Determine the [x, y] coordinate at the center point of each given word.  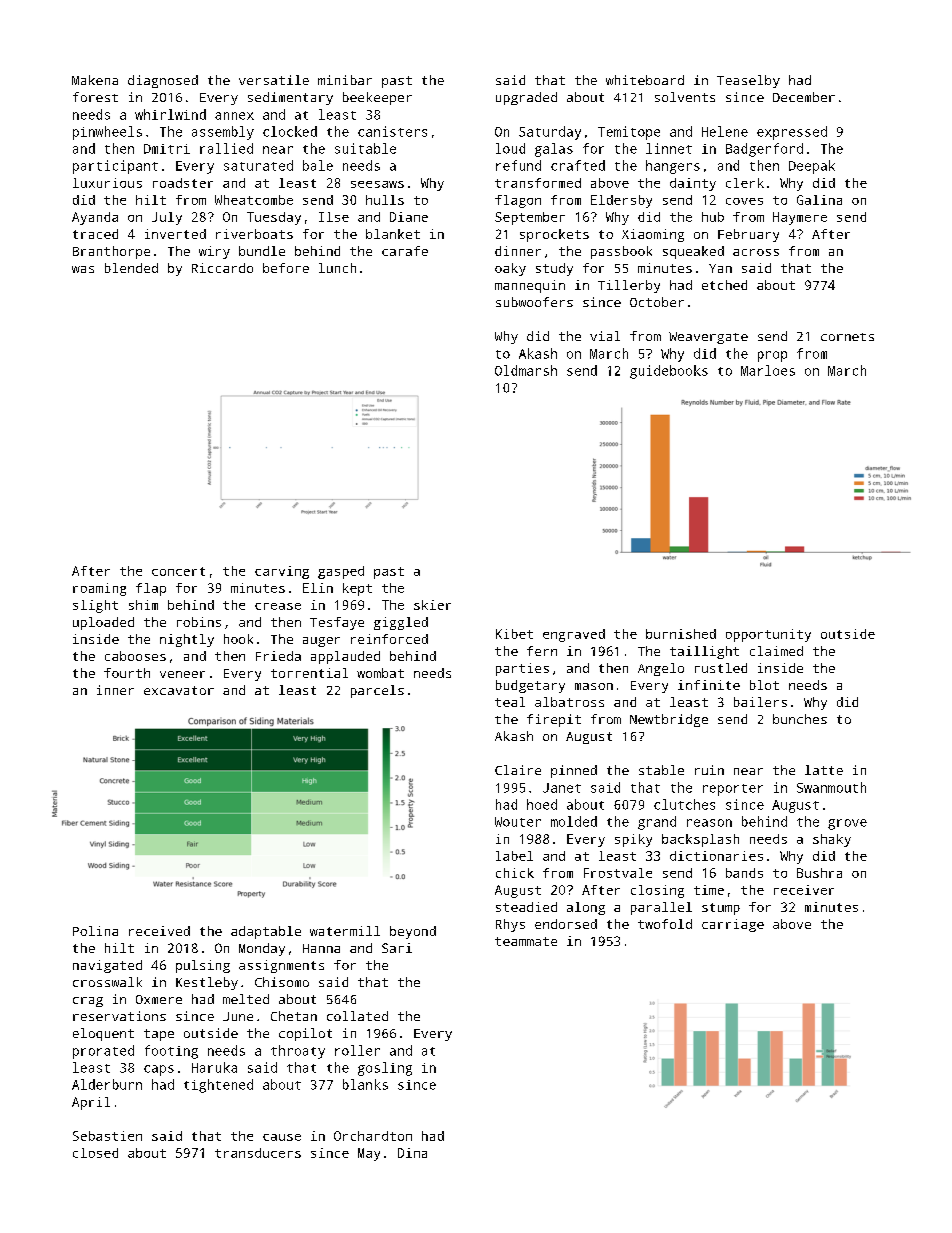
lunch [337, 268]
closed [95, 1153]
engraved [574, 635]
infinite [709, 685]
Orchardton [373, 1136]
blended [131, 268]
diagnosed [163, 81]
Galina [819, 200]
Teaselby [748, 81]
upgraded [526, 98]
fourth [127, 673]
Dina [412, 1153]
